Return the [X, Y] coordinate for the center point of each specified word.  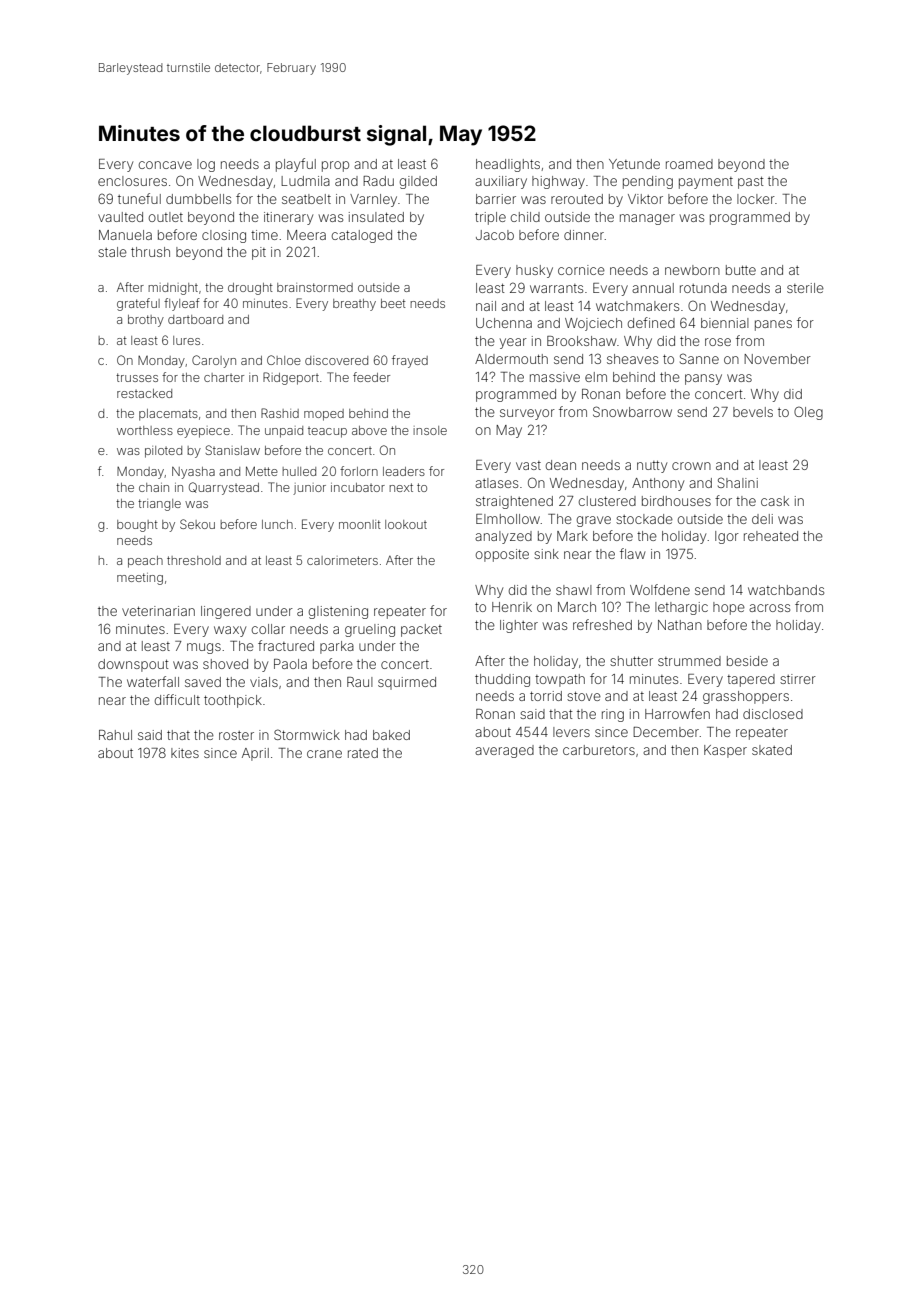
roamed [689, 164]
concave [165, 165]
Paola [290, 664]
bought [137, 526]
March [577, 607]
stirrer [798, 679]
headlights [508, 165]
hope [729, 608]
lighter [519, 626]
